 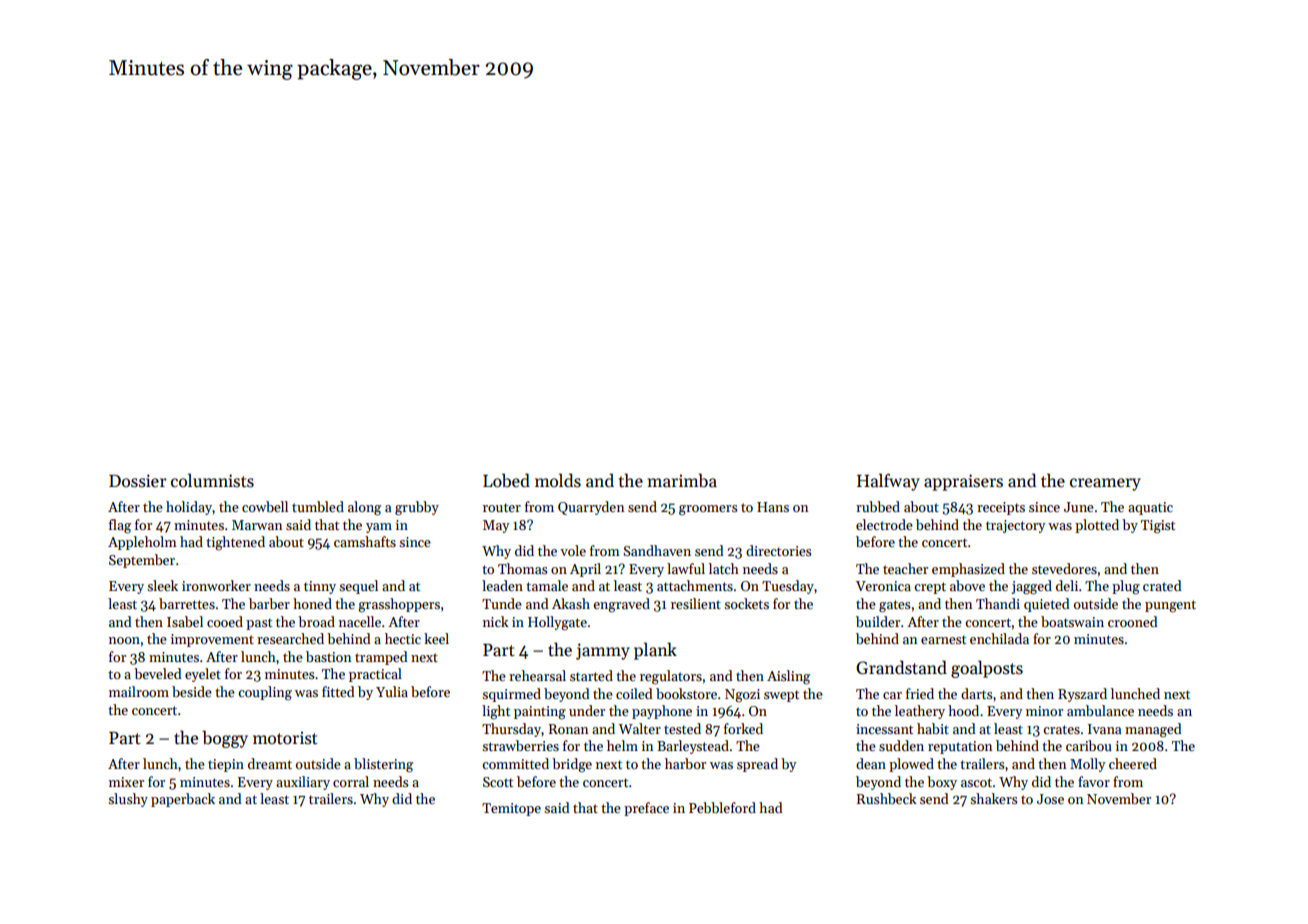 I want to click on Scott, so click(x=498, y=782).
